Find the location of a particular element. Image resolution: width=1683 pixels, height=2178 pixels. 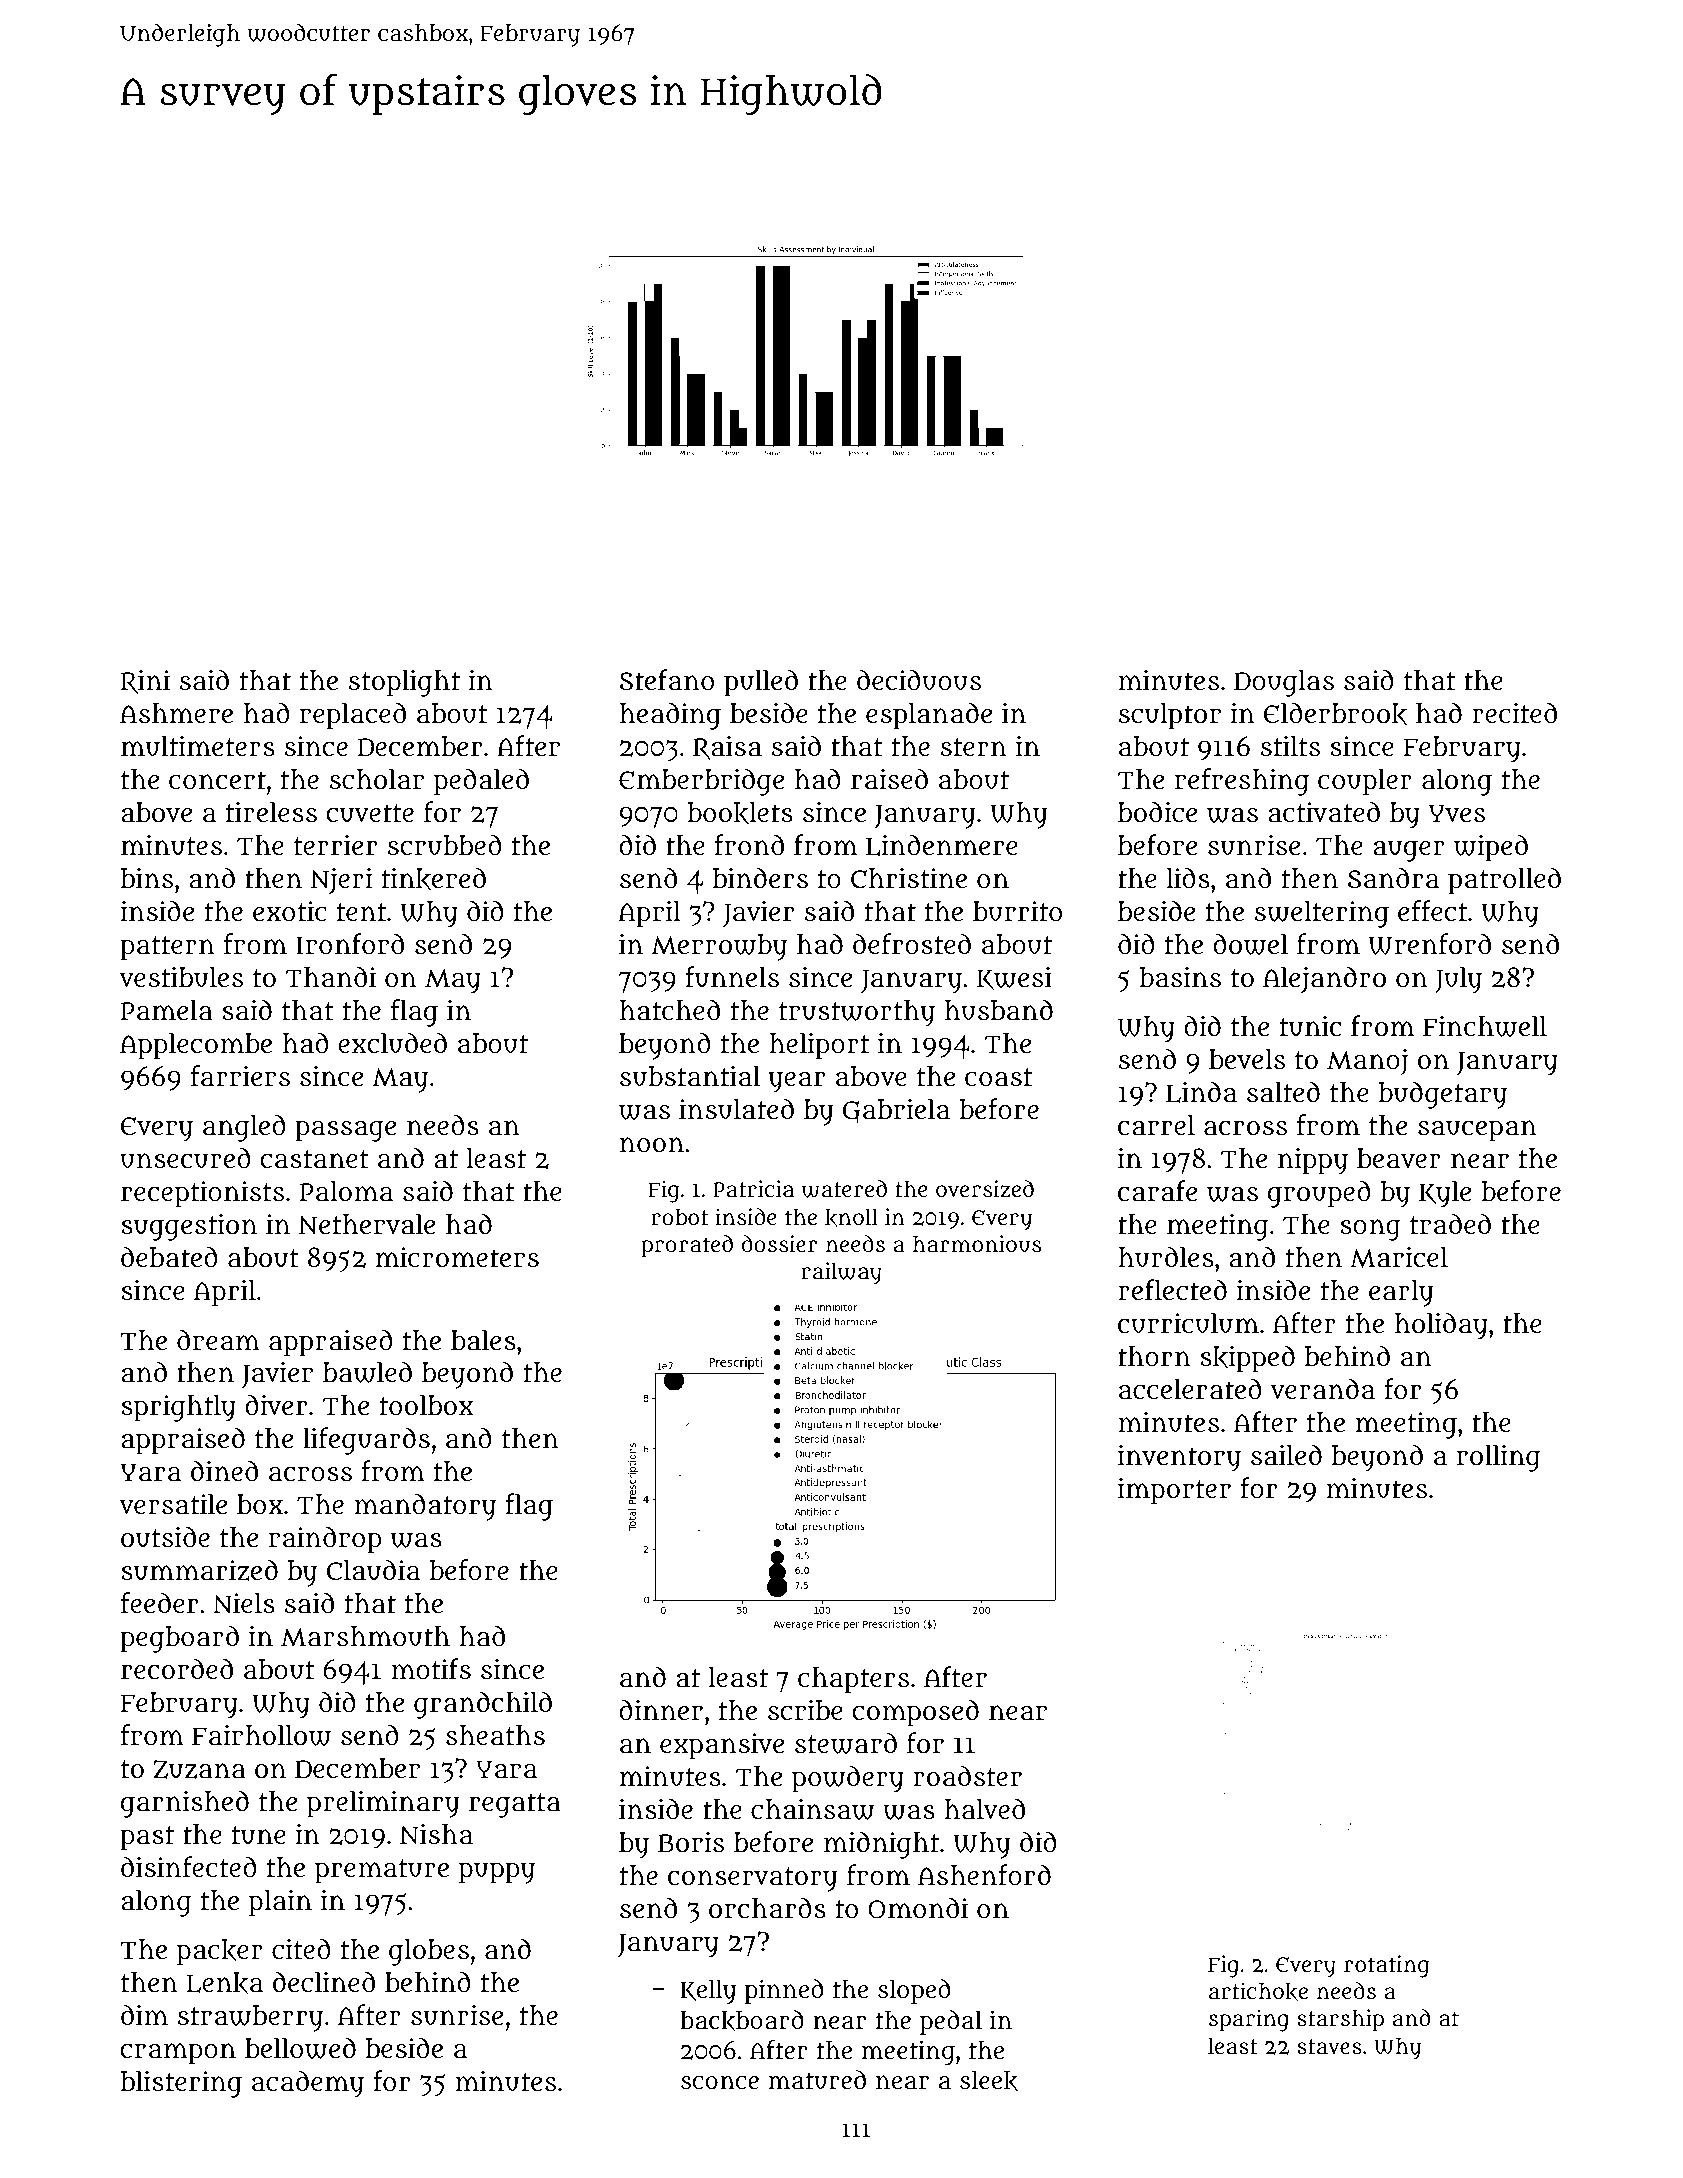

Paloma is located at coordinates (346, 1191).
